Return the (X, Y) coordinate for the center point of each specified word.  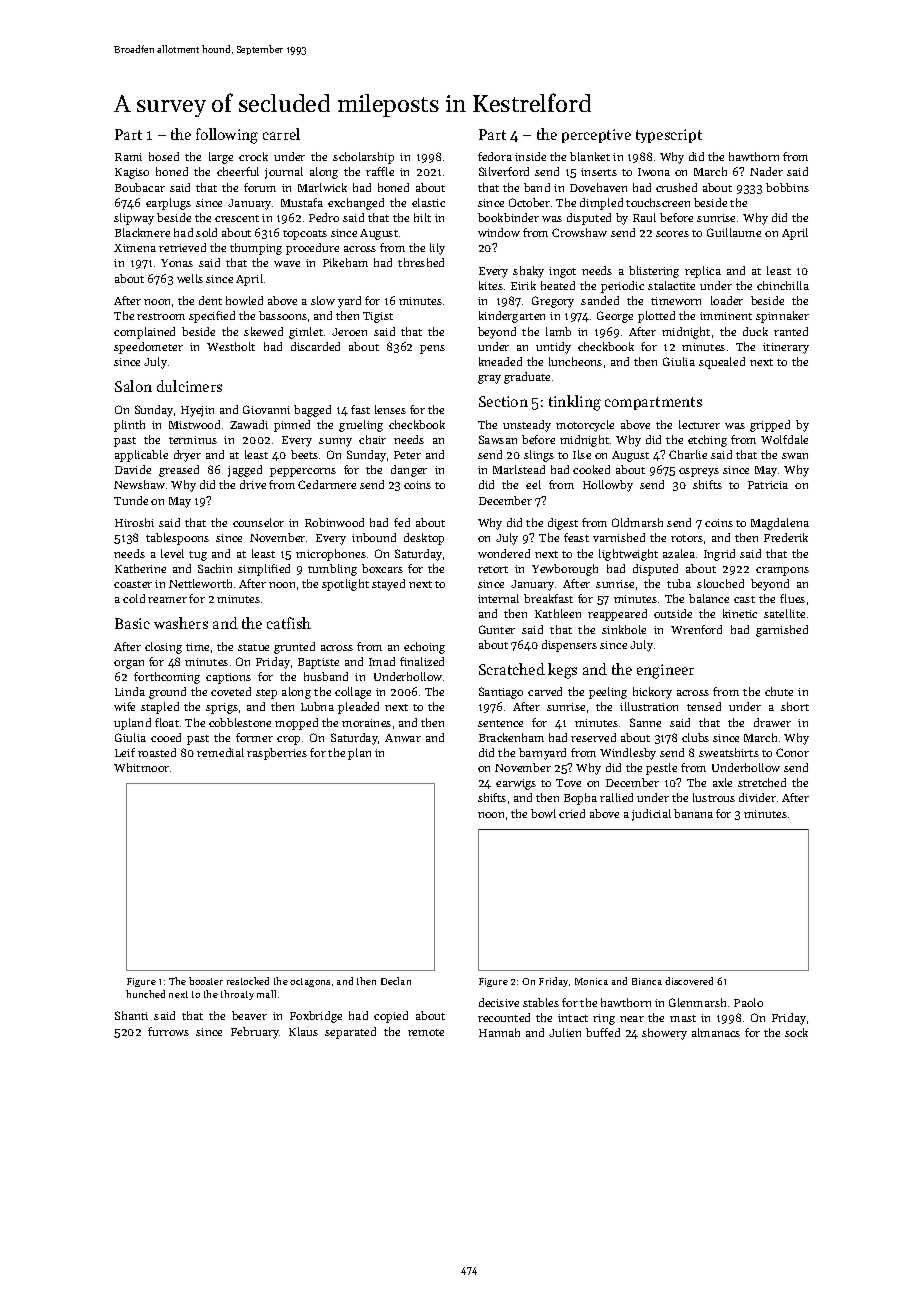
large (221, 158)
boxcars (382, 568)
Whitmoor (141, 767)
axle (722, 782)
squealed (722, 363)
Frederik (786, 537)
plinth (129, 426)
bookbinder (508, 217)
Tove (568, 783)
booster (206, 981)
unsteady (527, 426)
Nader (766, 171)
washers (181, 623)
